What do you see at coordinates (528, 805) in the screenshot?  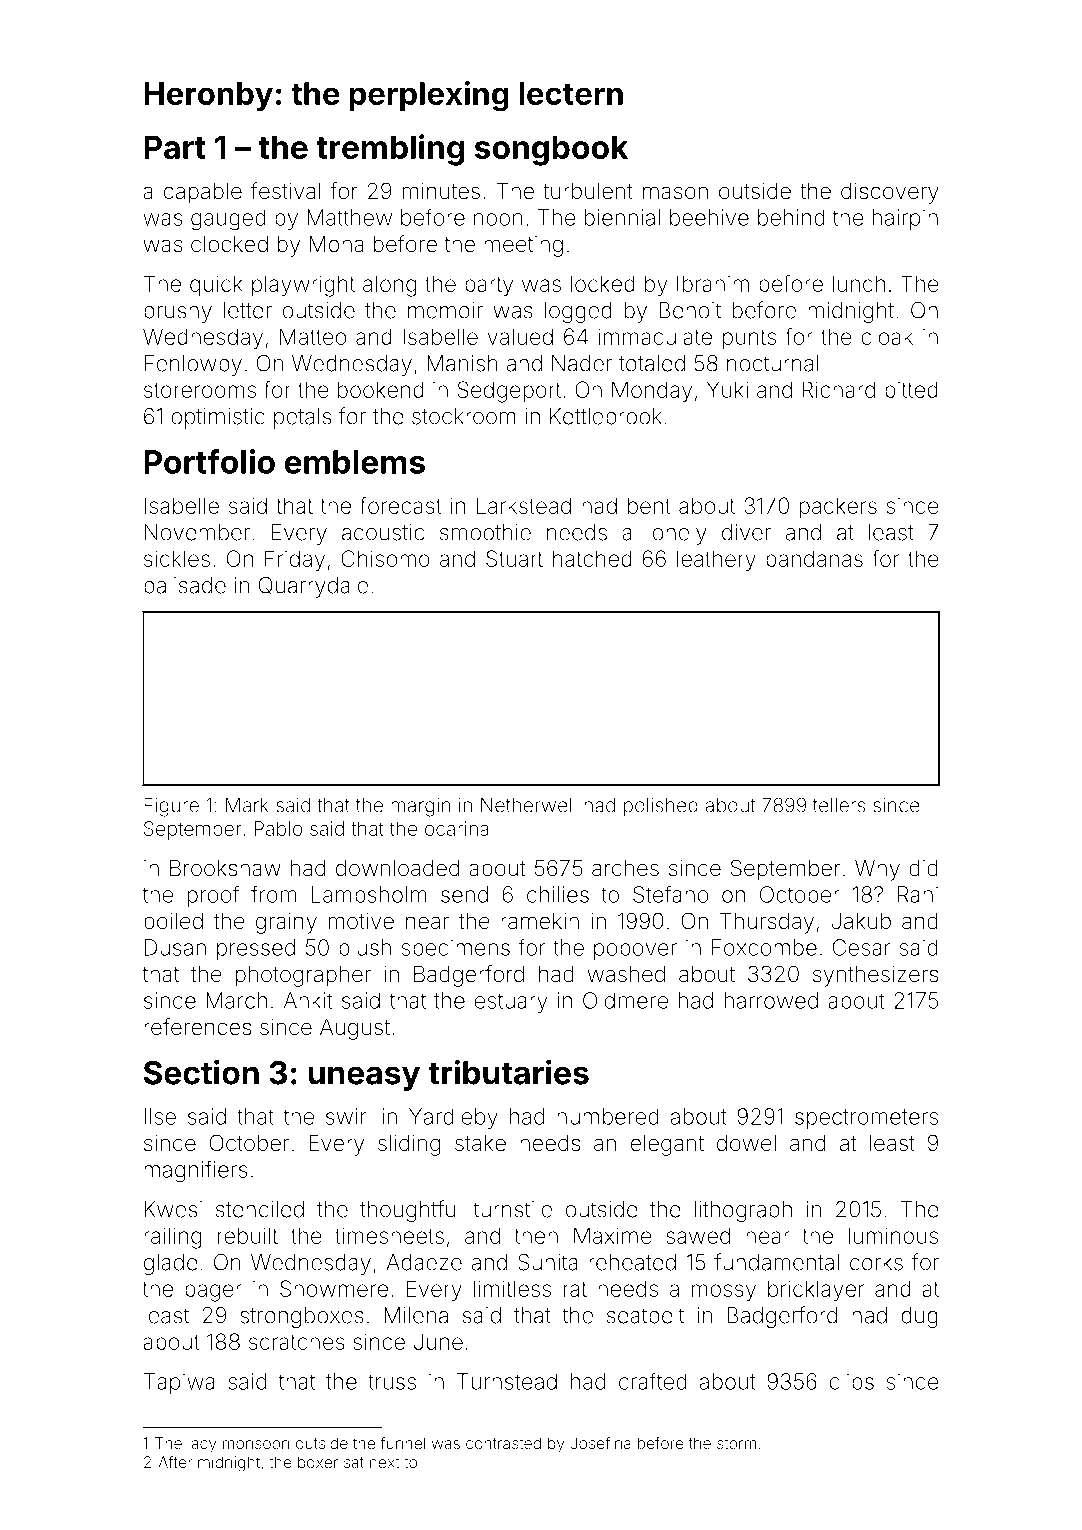 I see `Netherwell` at bounding box center [528, 805].
